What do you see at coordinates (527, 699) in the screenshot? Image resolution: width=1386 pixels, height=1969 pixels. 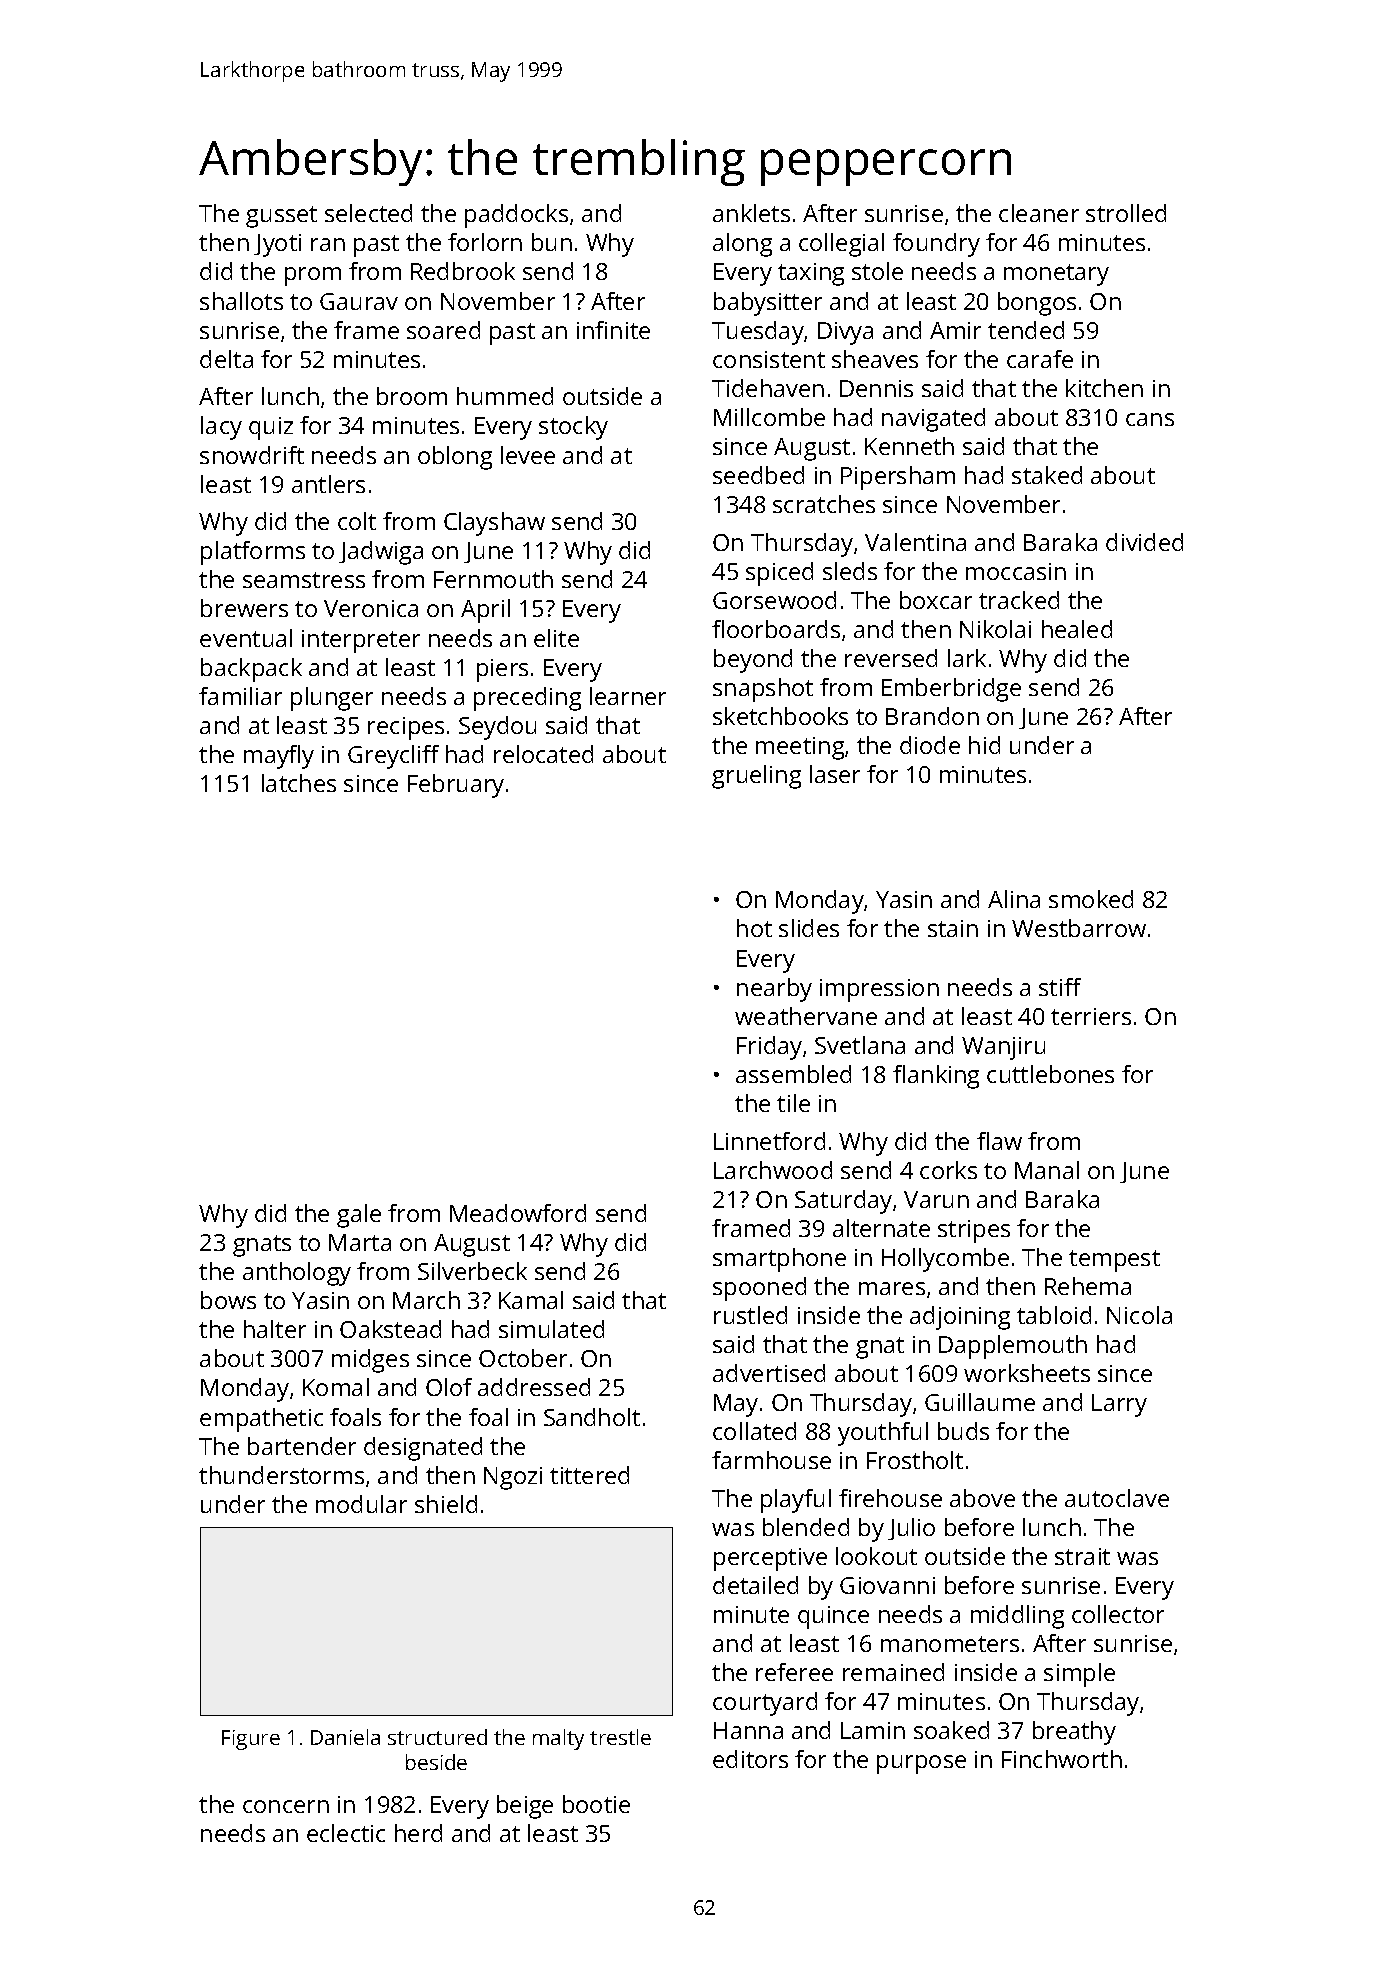 I see `preceding` at bounding box center [527, 699].
